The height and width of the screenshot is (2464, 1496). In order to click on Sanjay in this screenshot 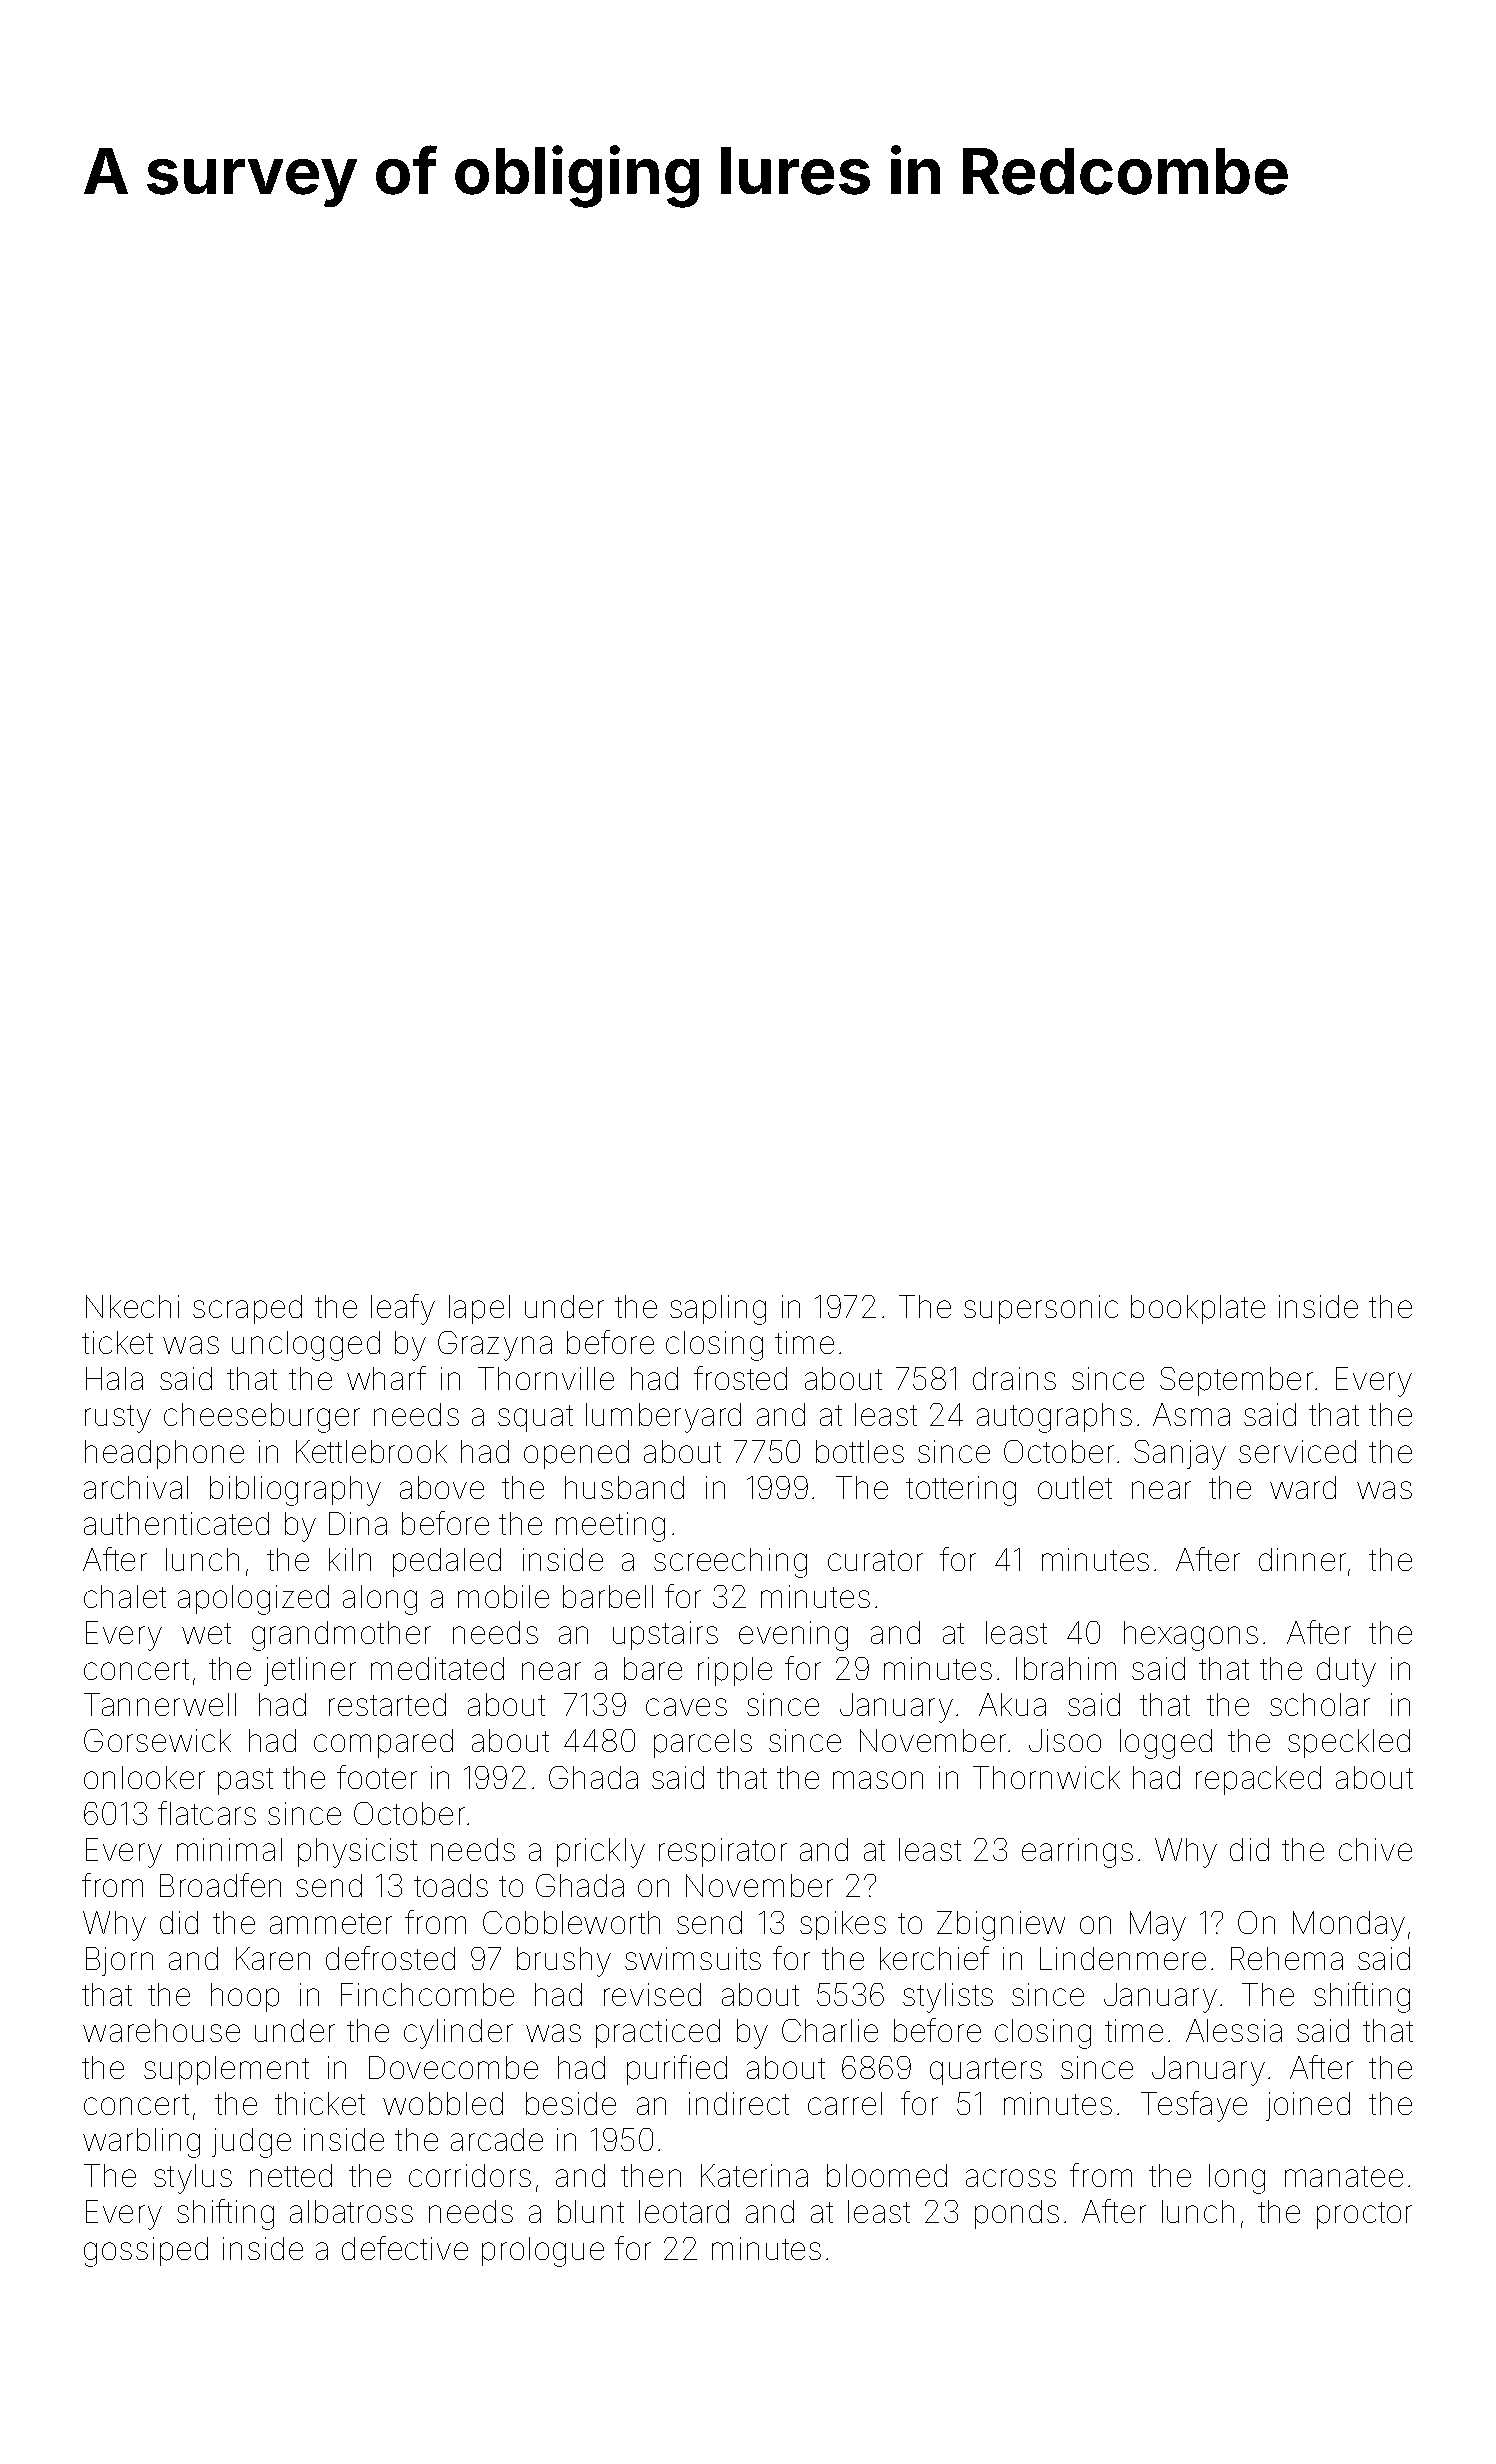, I will do `click(1180, 1455)`.
